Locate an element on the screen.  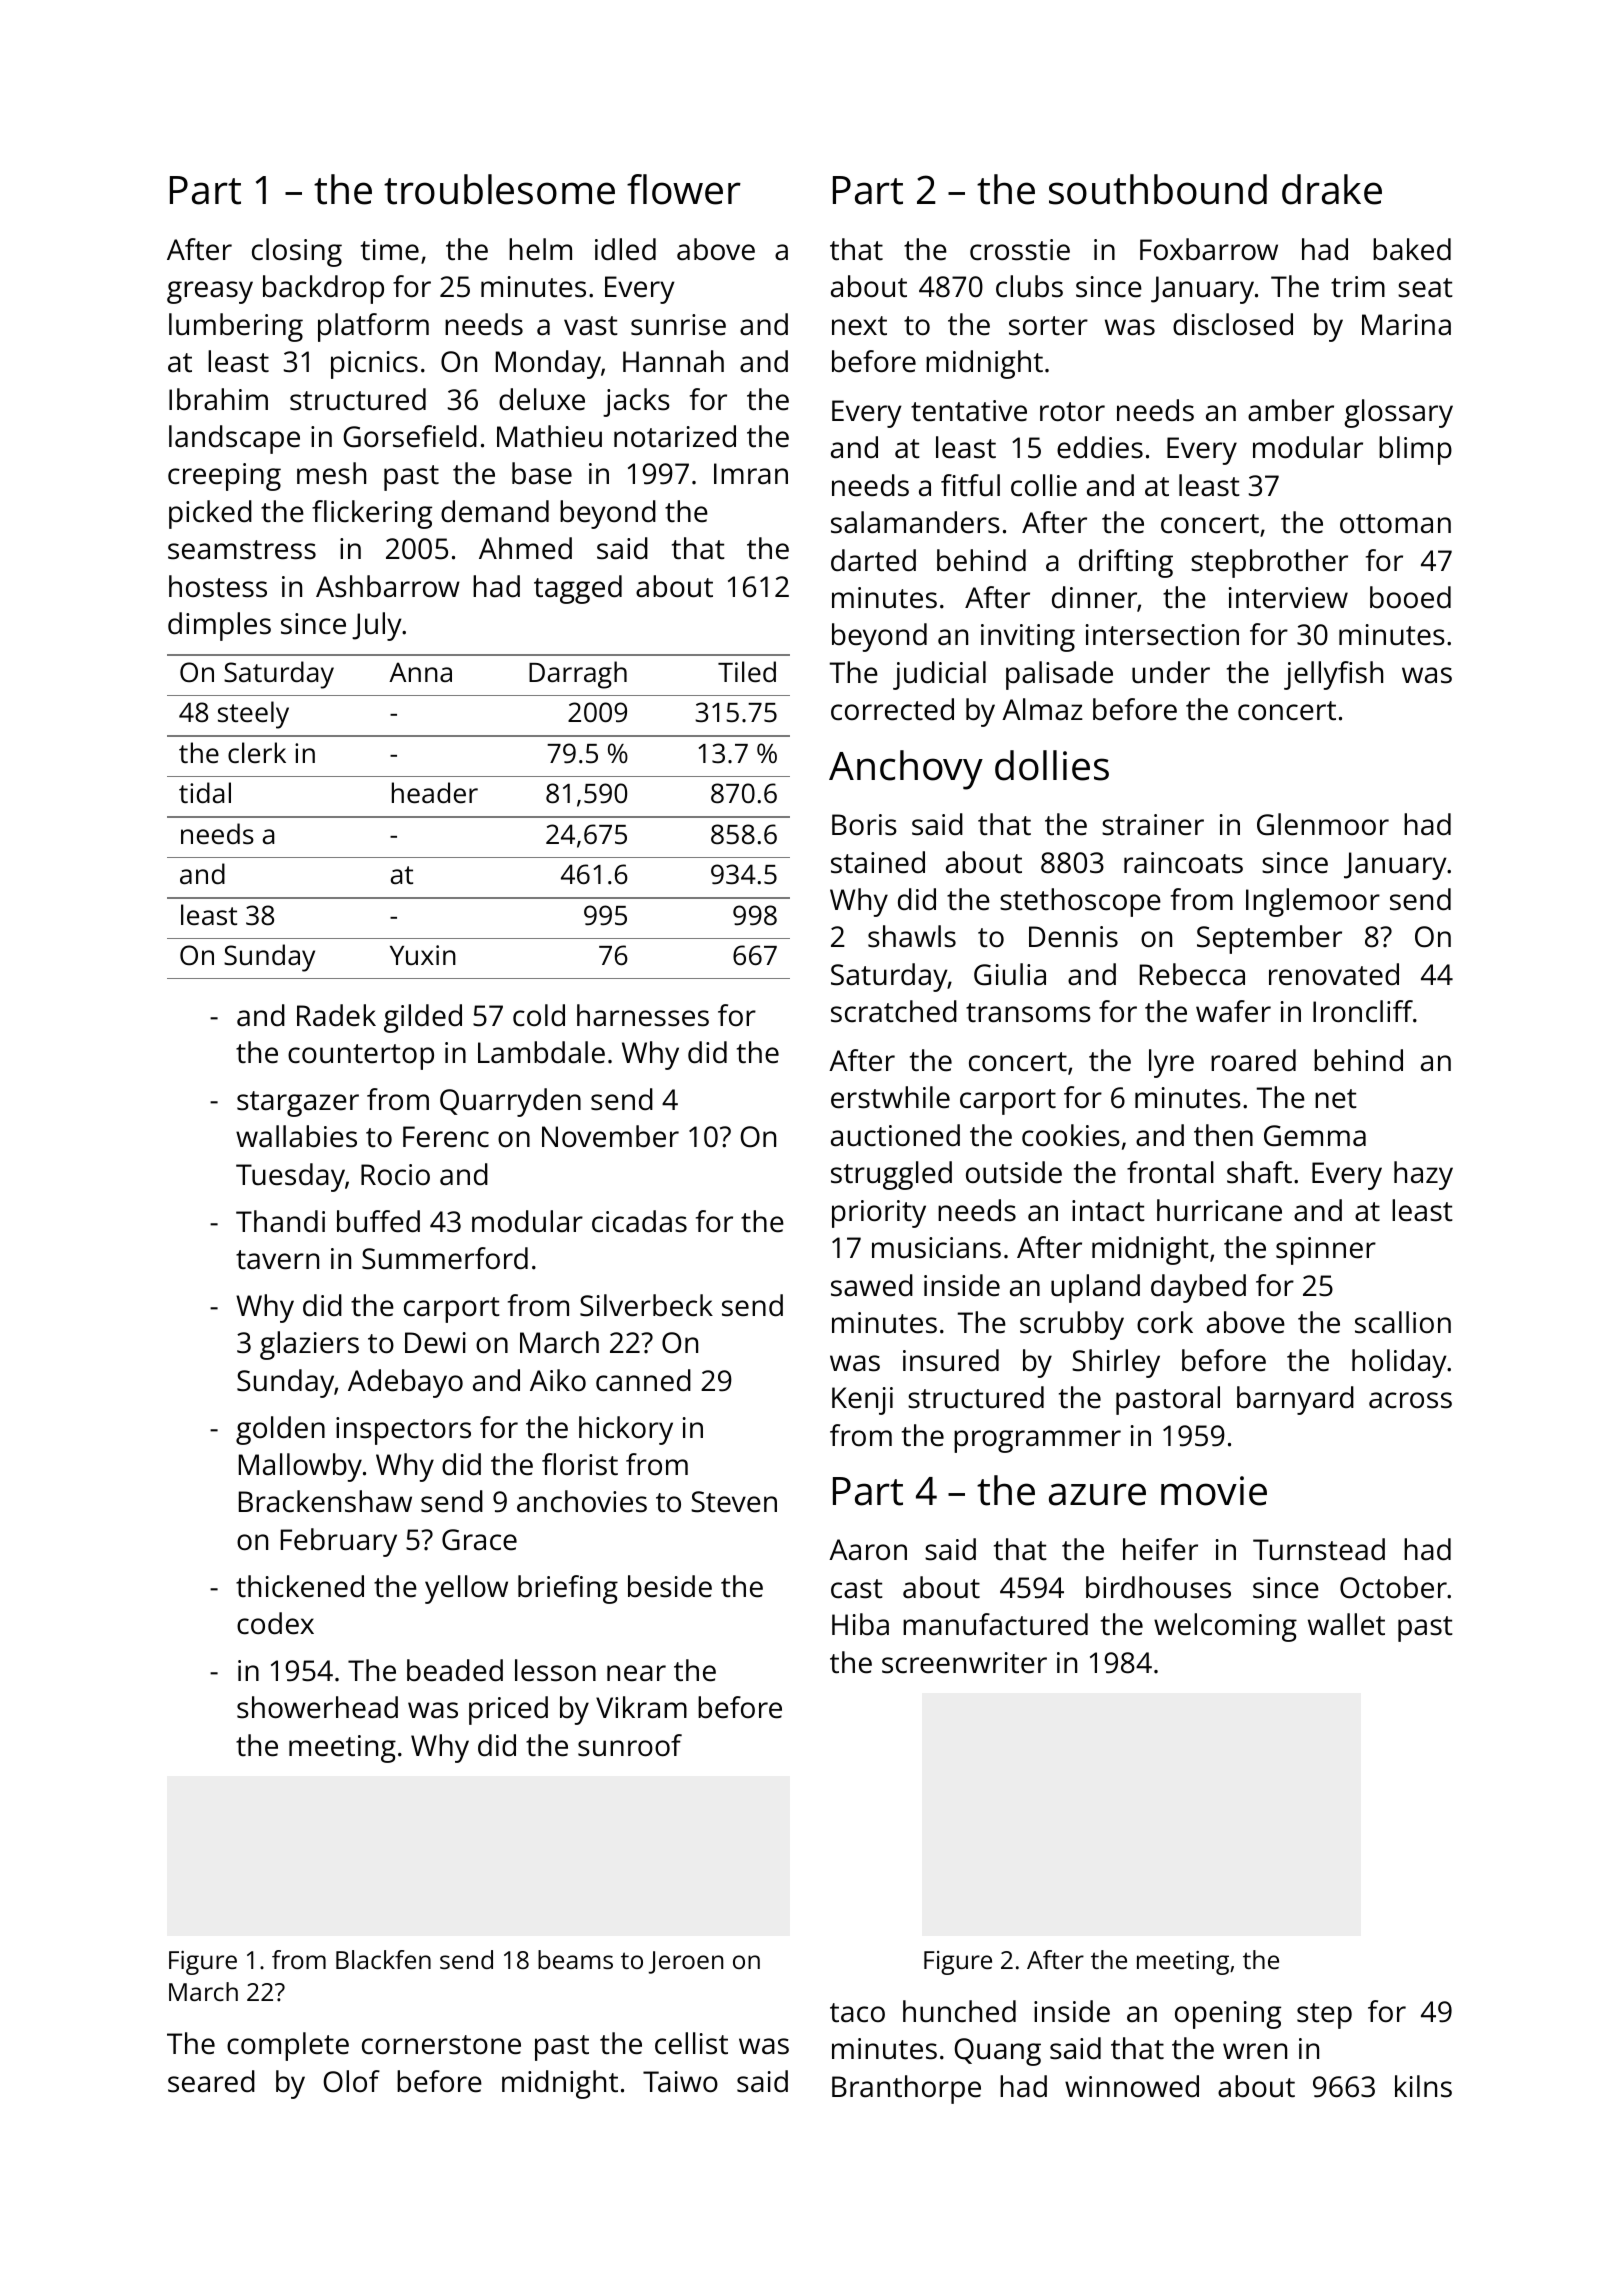
tagged is located at coordinates (578, 589).
